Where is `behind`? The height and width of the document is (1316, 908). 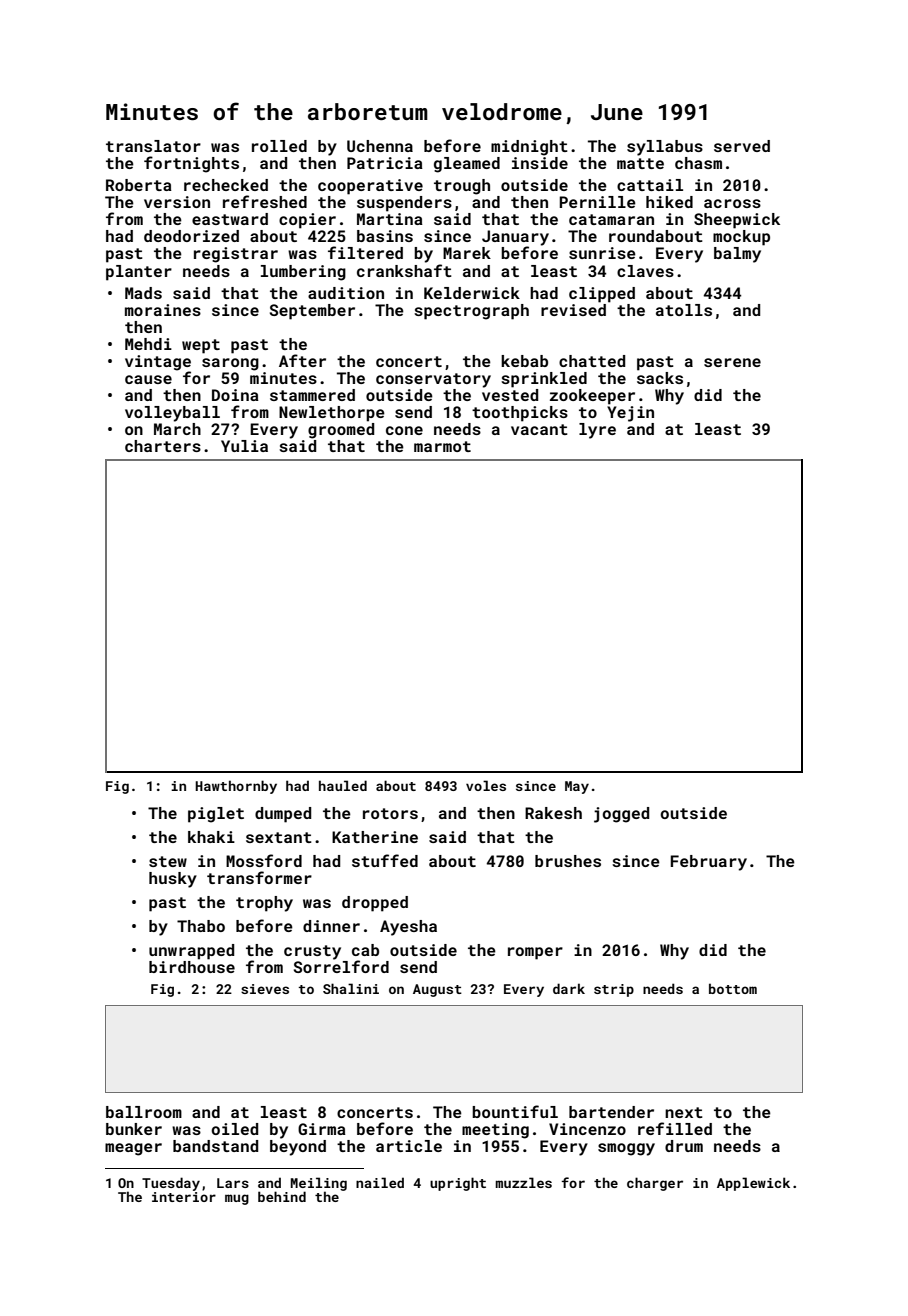
behind is located at coordinates (282, 1196).
